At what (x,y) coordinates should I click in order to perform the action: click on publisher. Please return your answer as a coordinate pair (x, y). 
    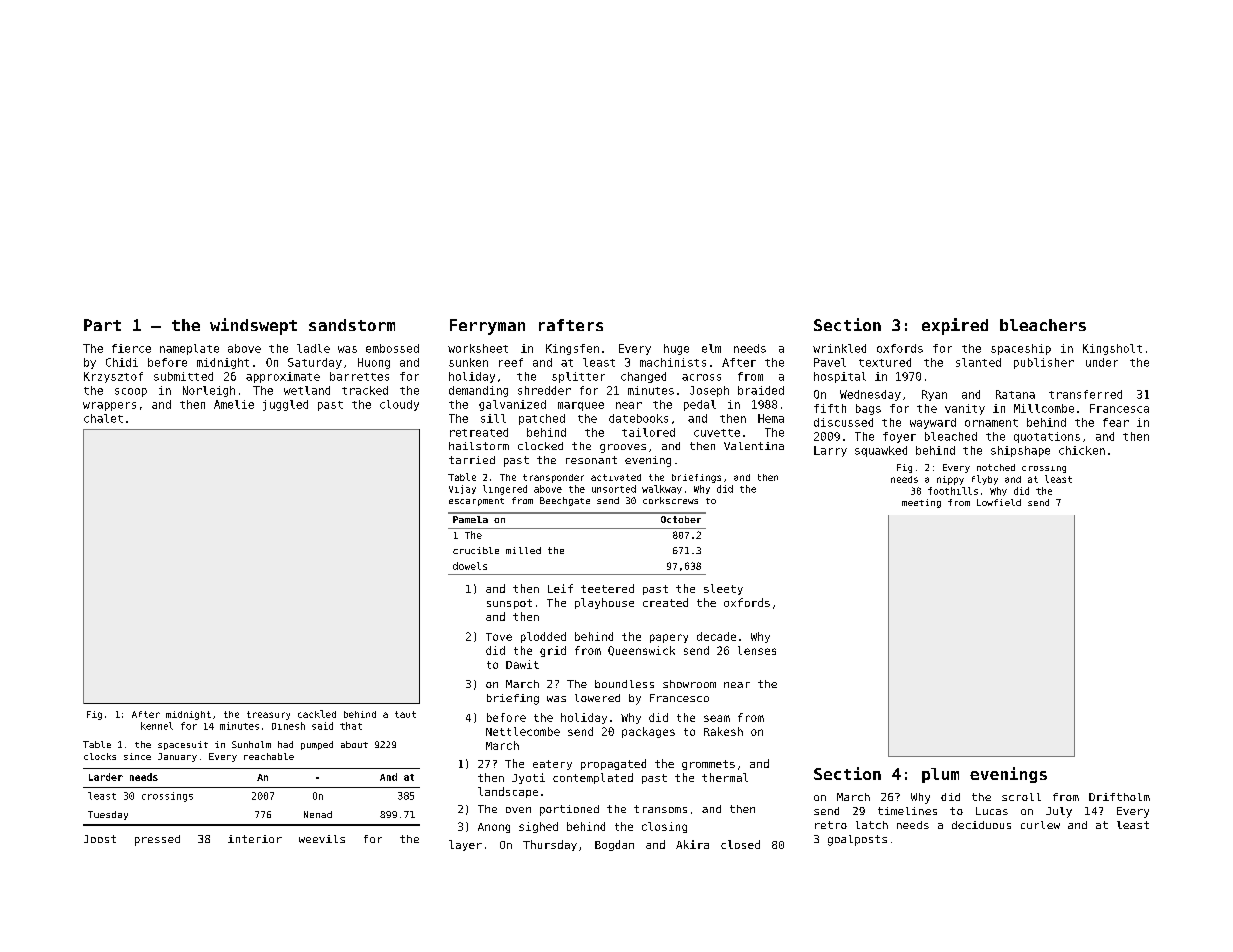
    Looking at the image, I should click on (1044, 363).
